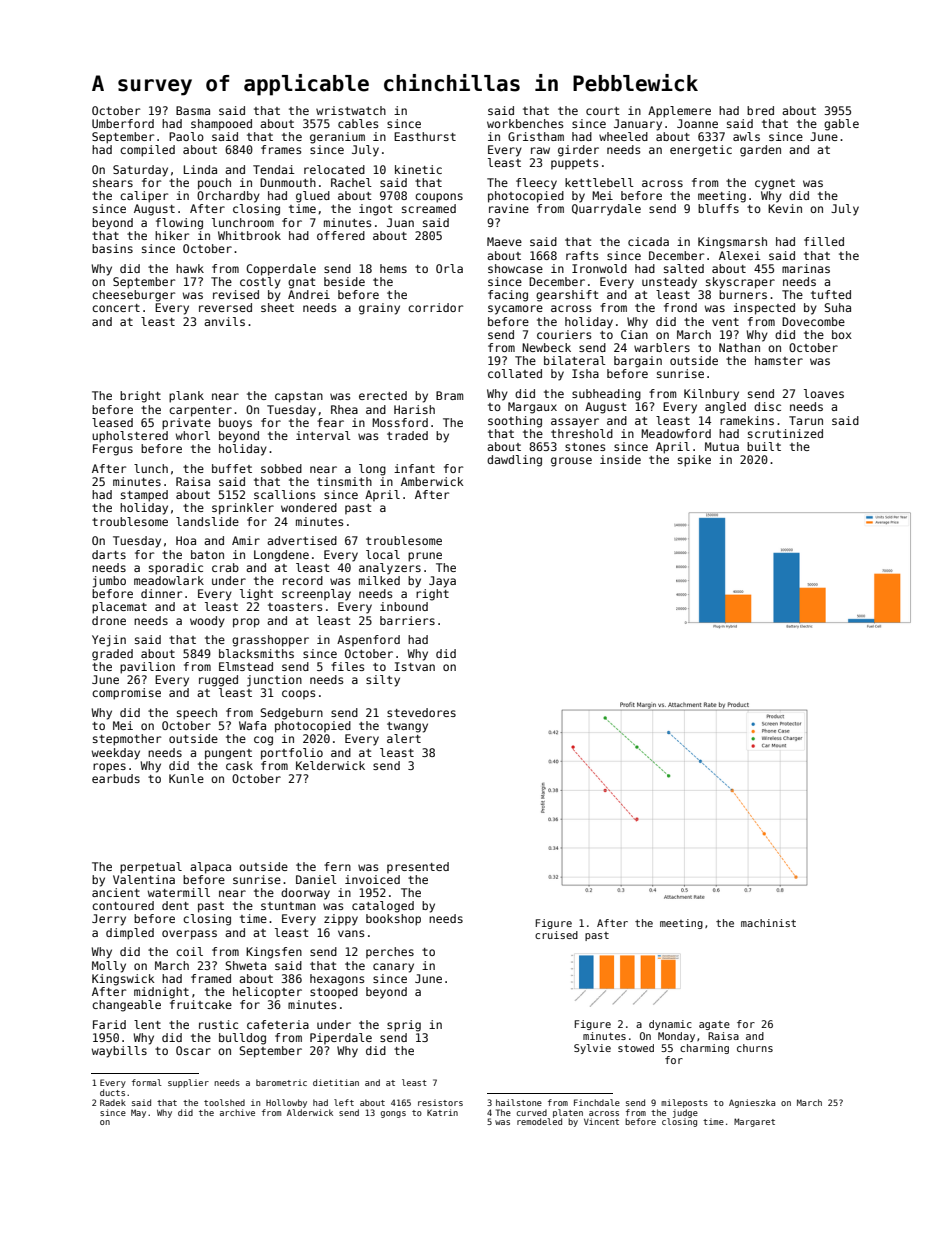 The image size is (952, 1233). What do you see at coordinates (228, 754) in the image?
I see `pungent` at bounding box center [228, 754].
